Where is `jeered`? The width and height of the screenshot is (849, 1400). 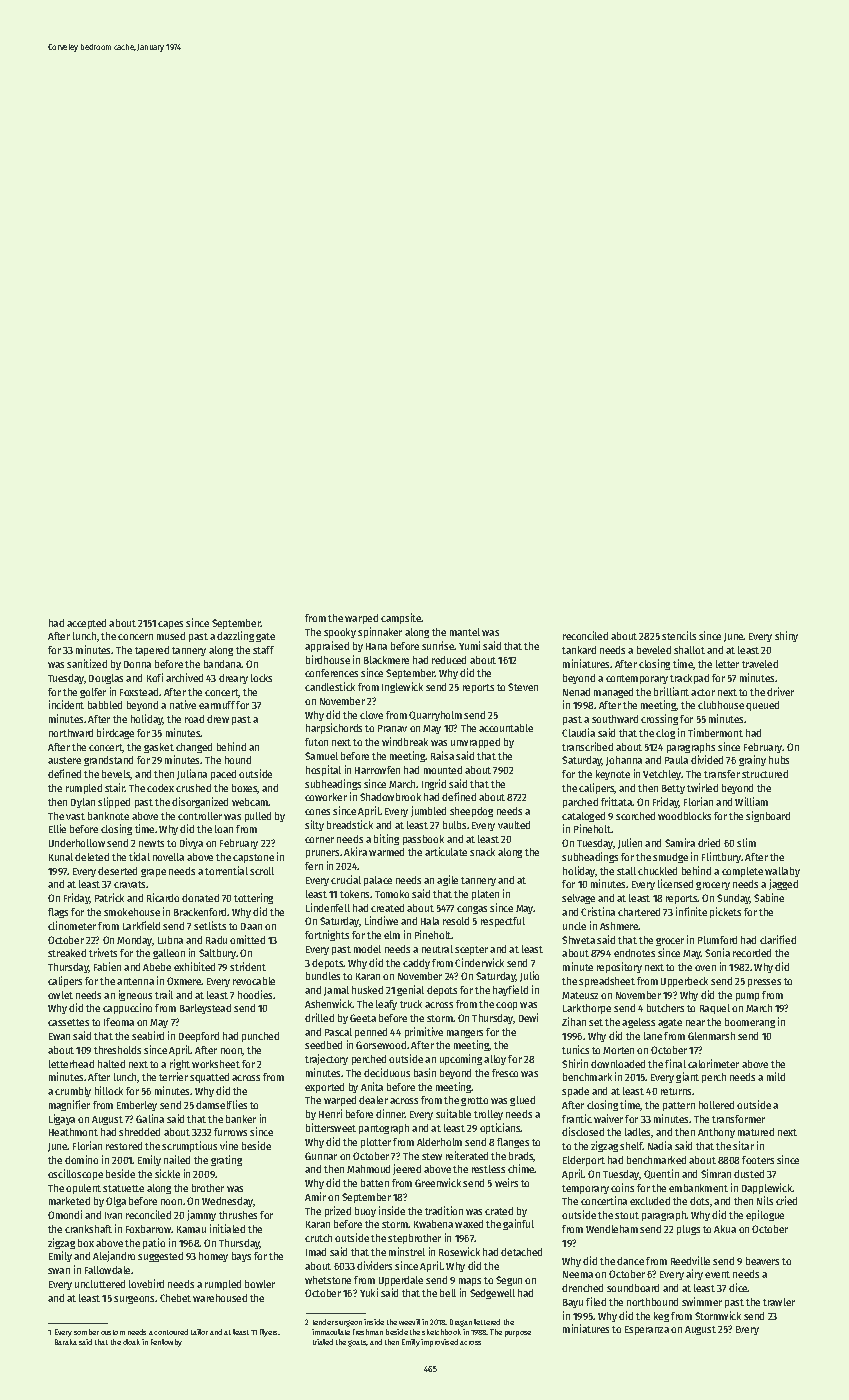
jeered is located at coordinates (407, 1169).
